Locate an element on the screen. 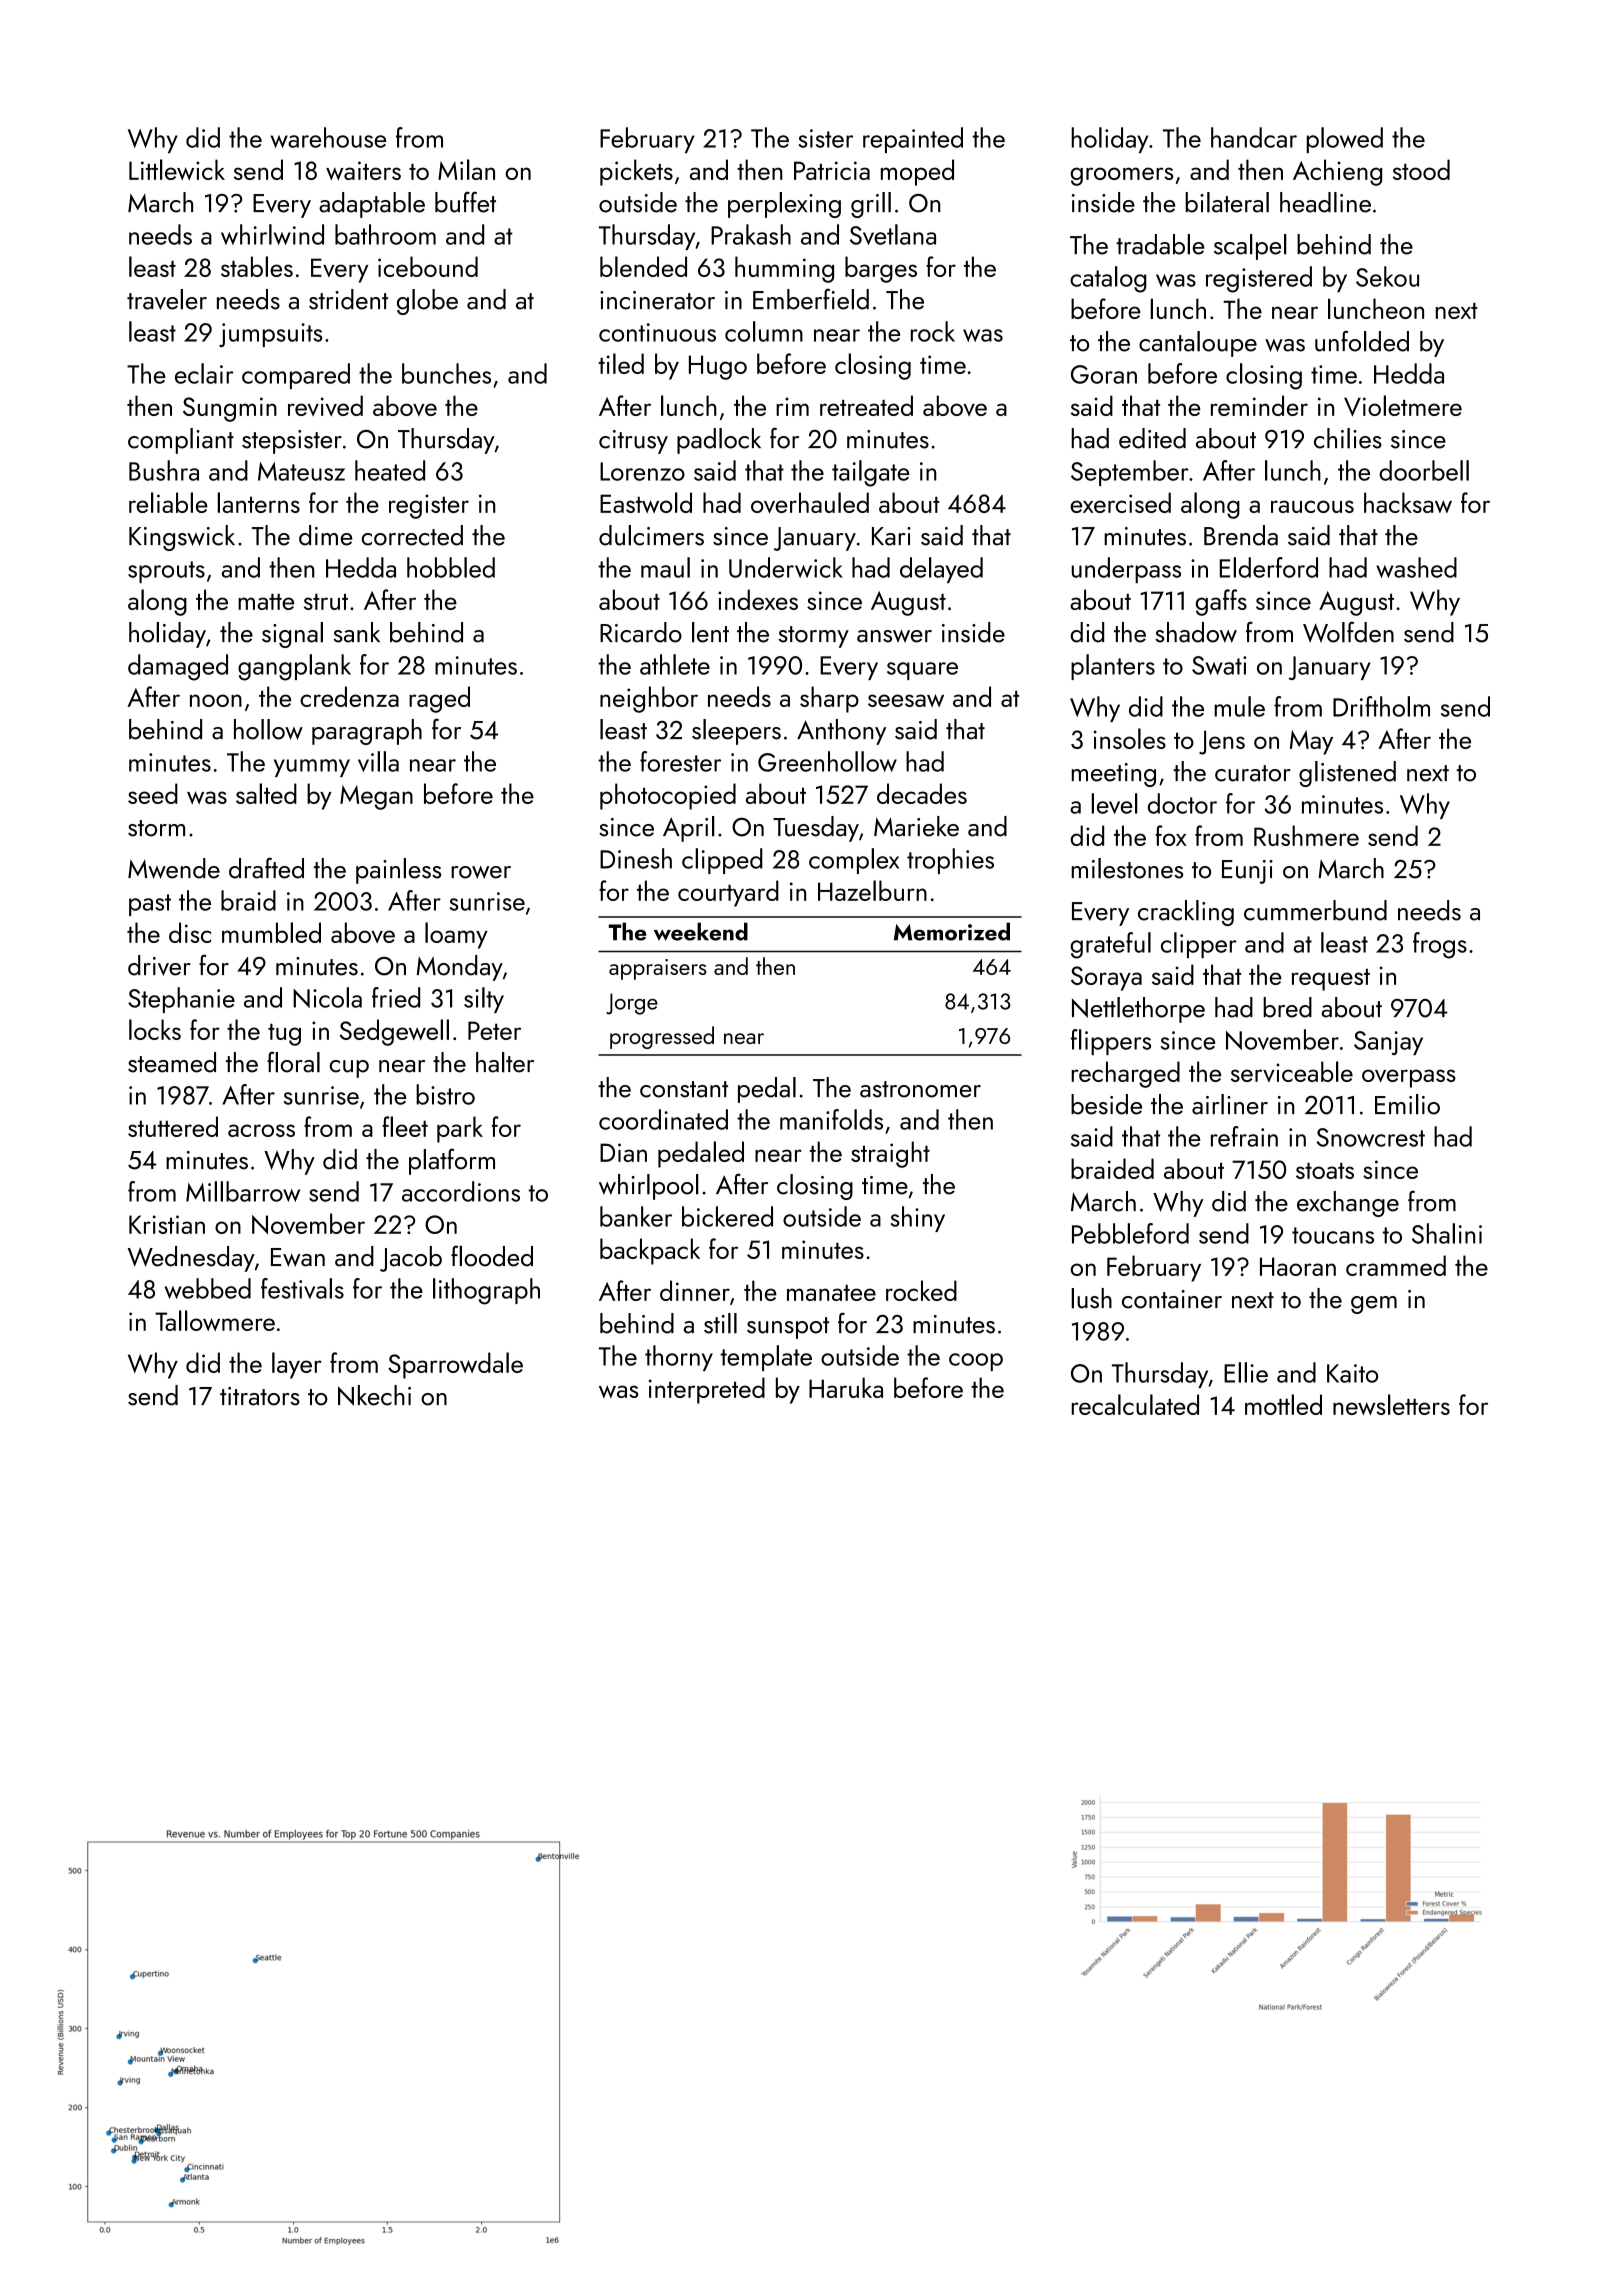 The width and height of the screenshot is (1620, 2292). gem is located at coordinates (1374, 1305).
